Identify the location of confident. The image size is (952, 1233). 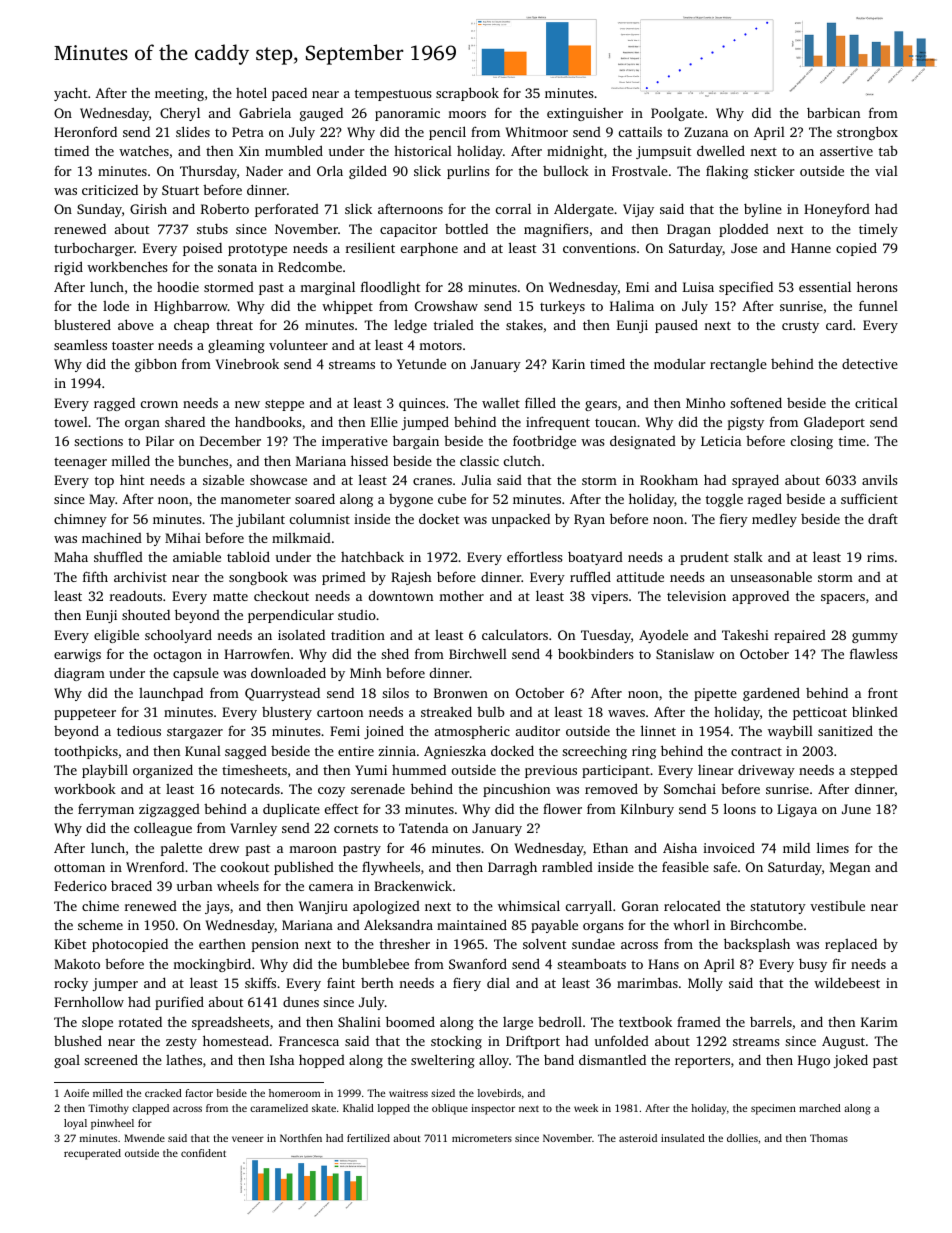
(203, 1153).
